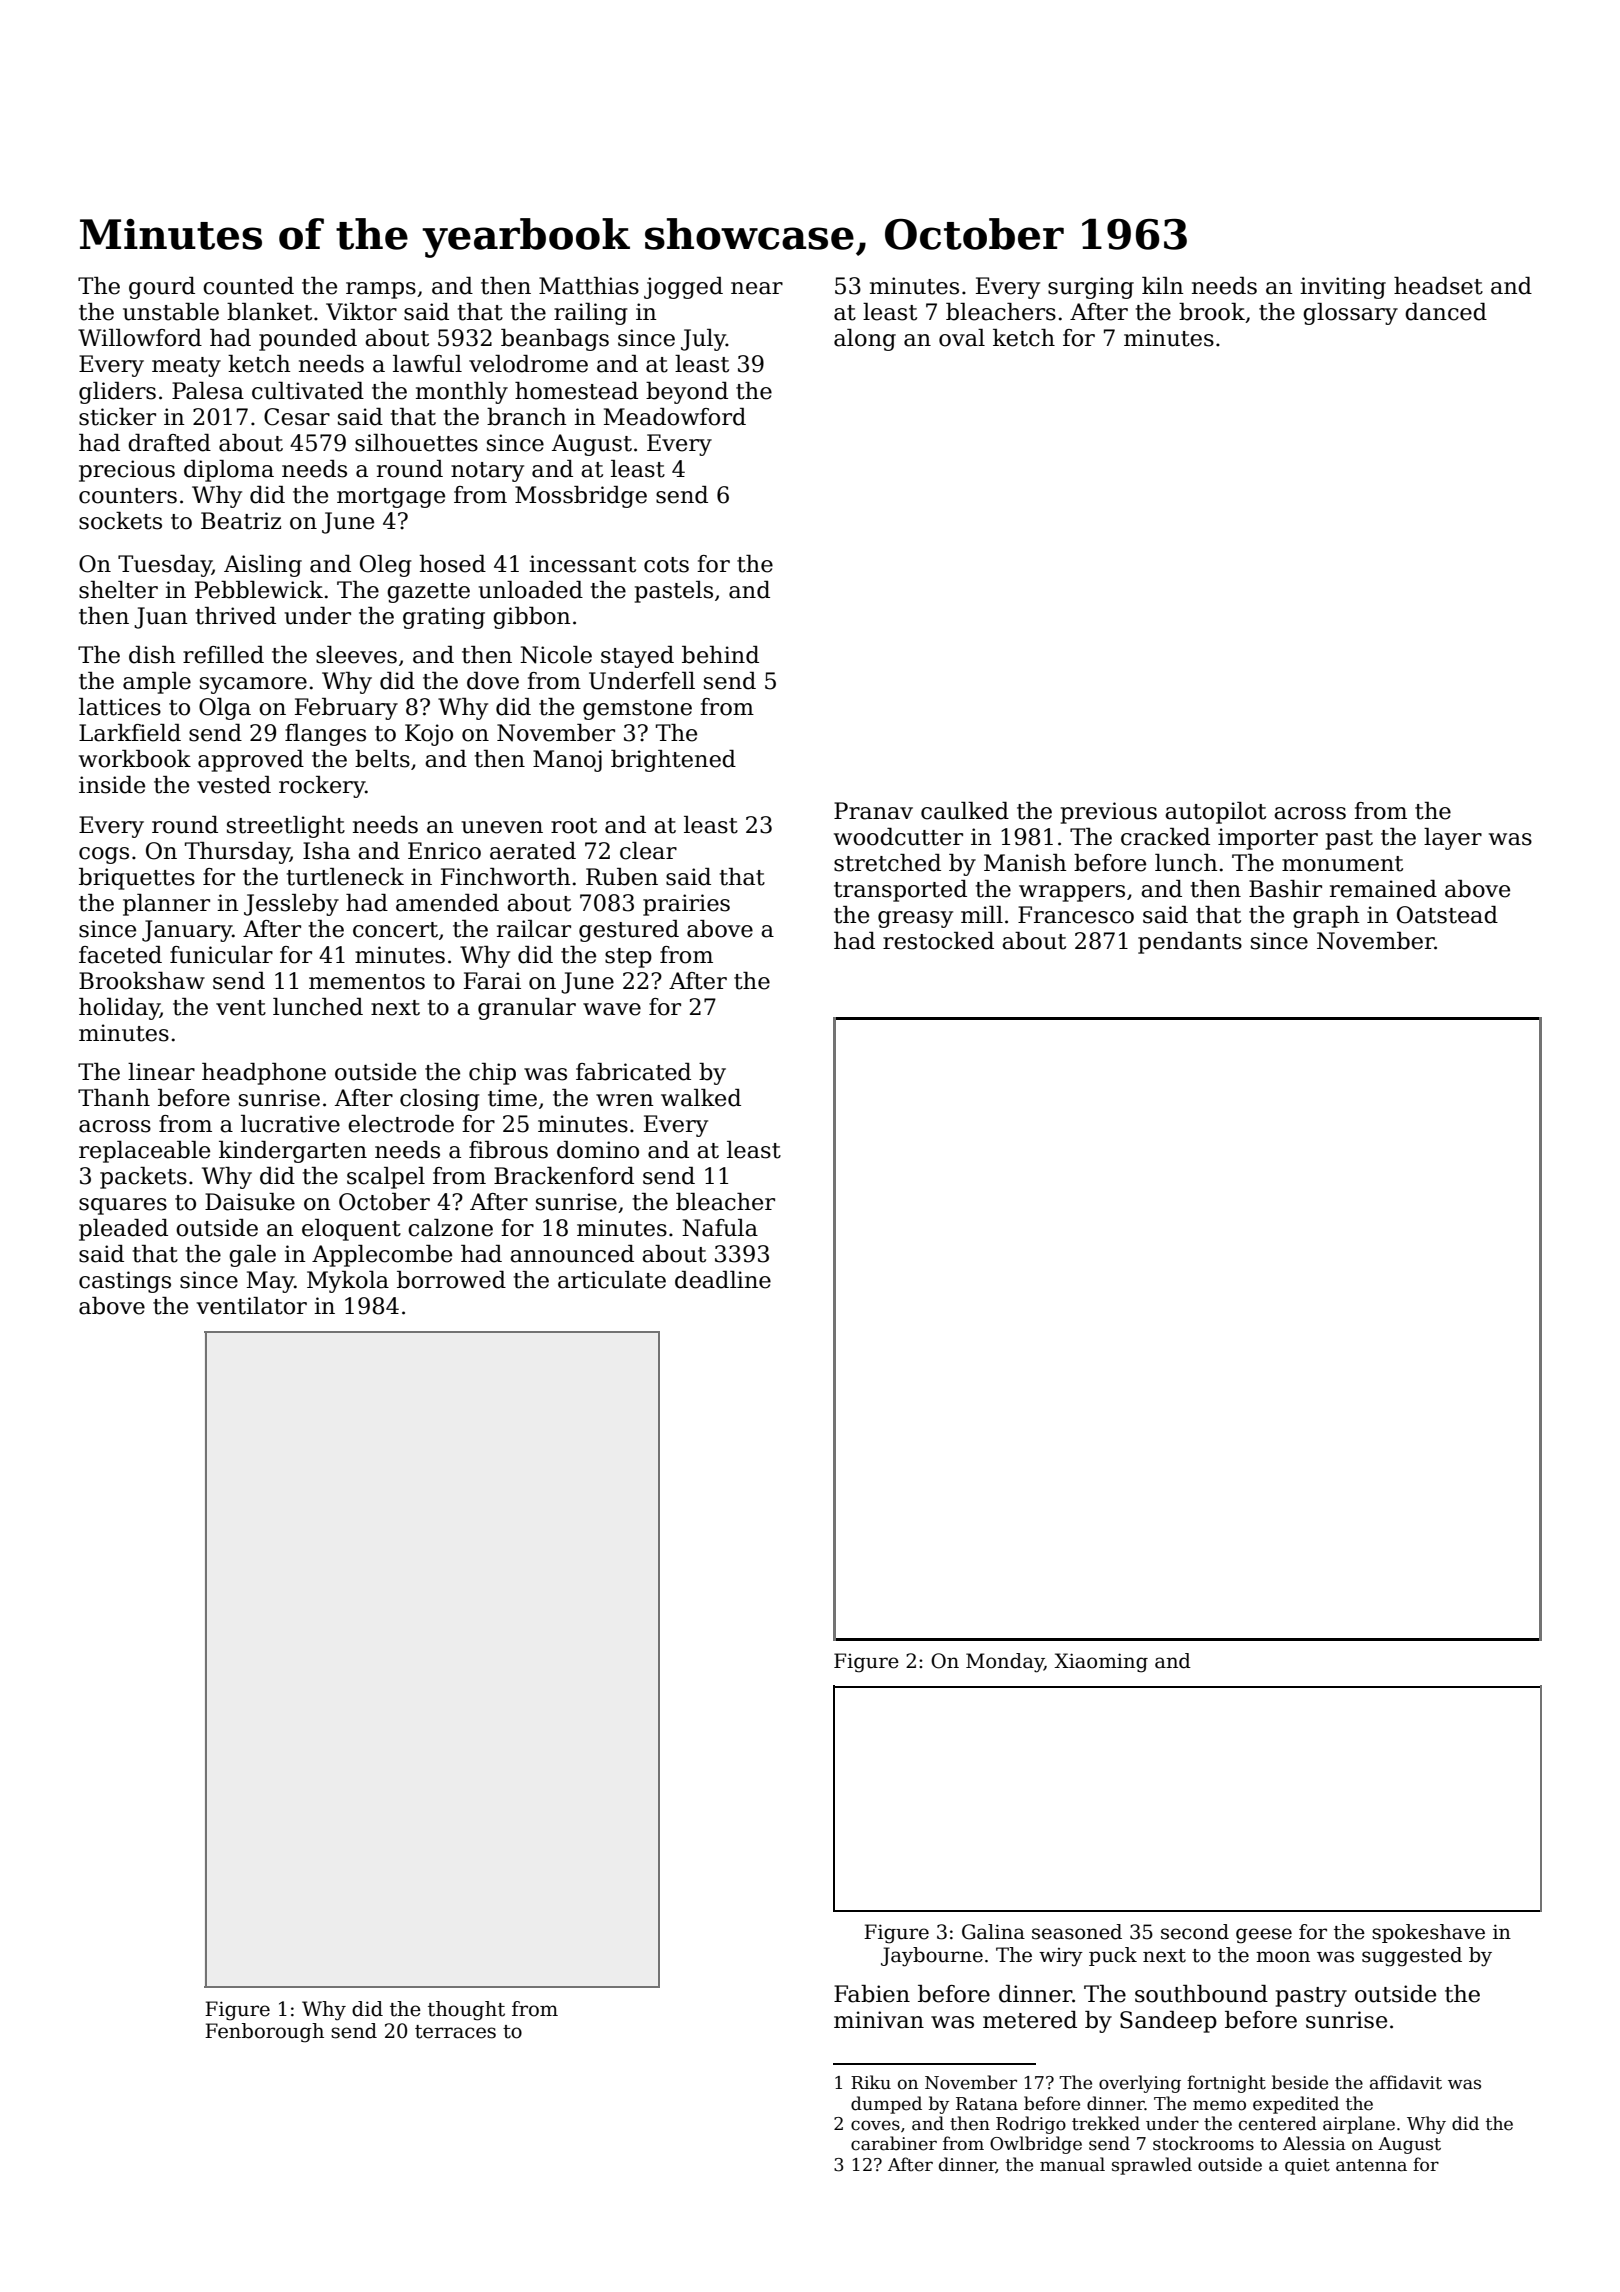 This image has height=2292, width=1620. Describe the element at coordinates (270, 1282) in the image. I see `May` at that location.
